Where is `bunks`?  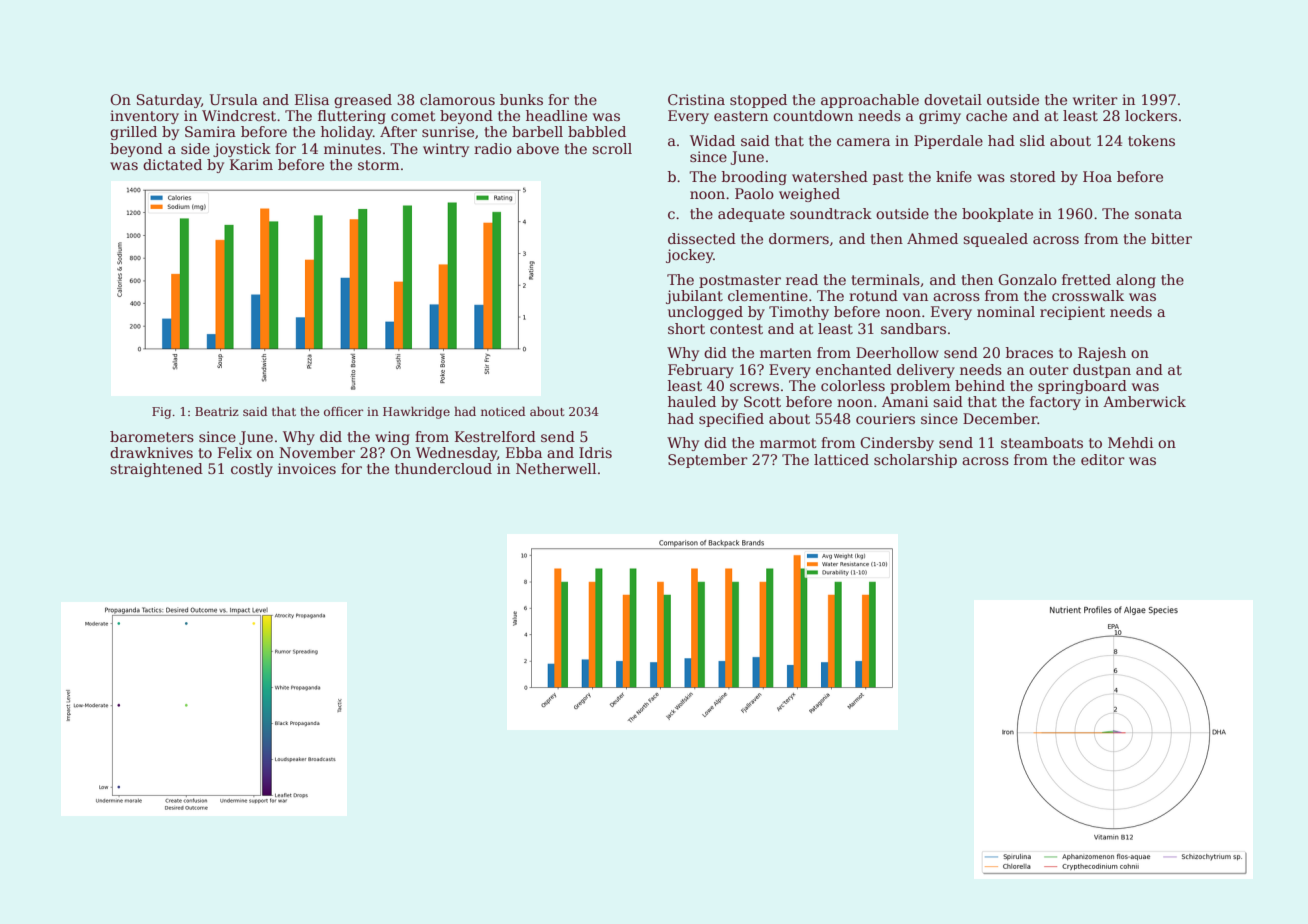
bunks is located at coordinates (521, 99).
